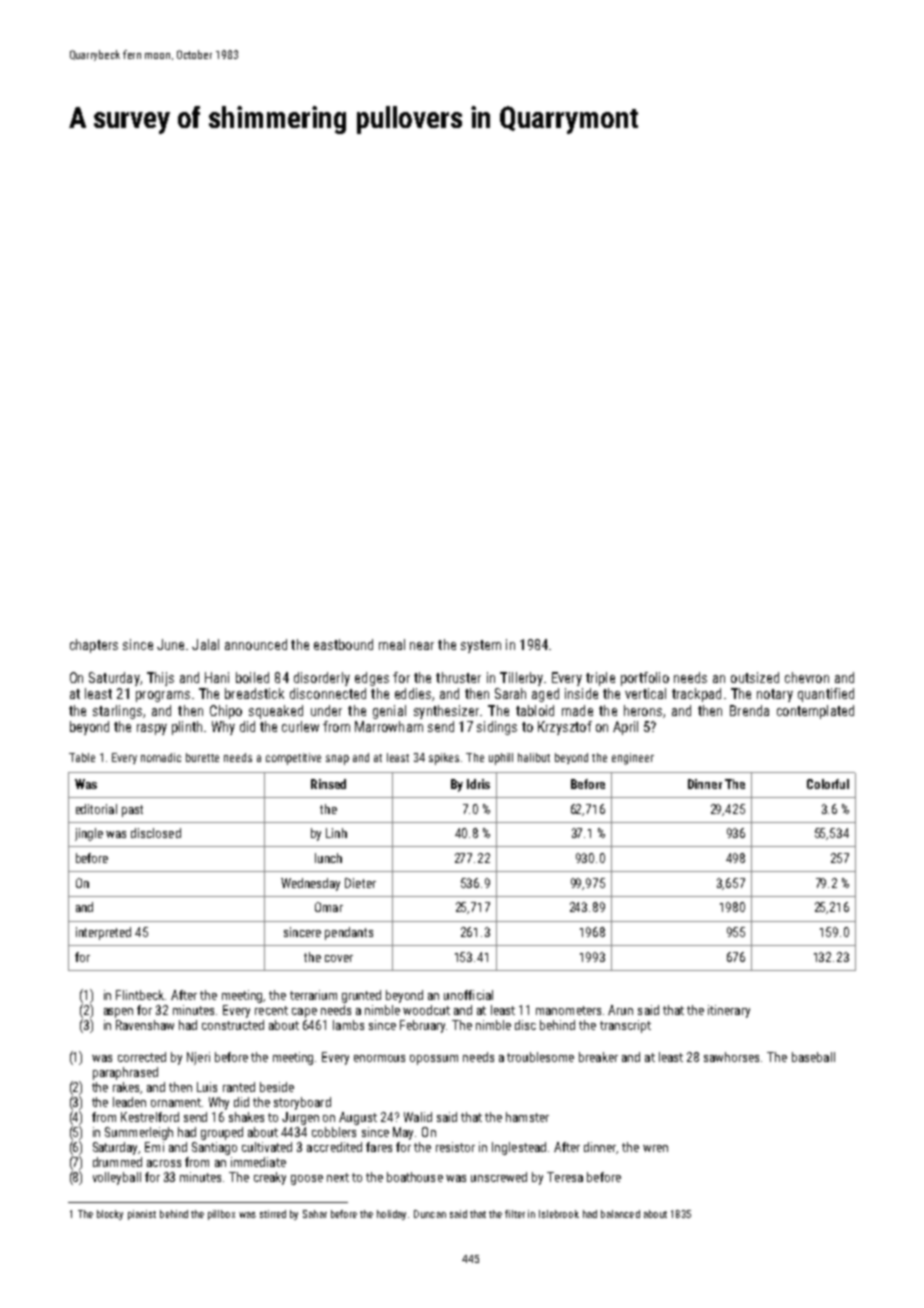 Image resolution: width=924 pixels, height=1308 pixels. What do you see at coordinates (481, 646) in the image?
I see `system` at bounding box center [481, 646].
